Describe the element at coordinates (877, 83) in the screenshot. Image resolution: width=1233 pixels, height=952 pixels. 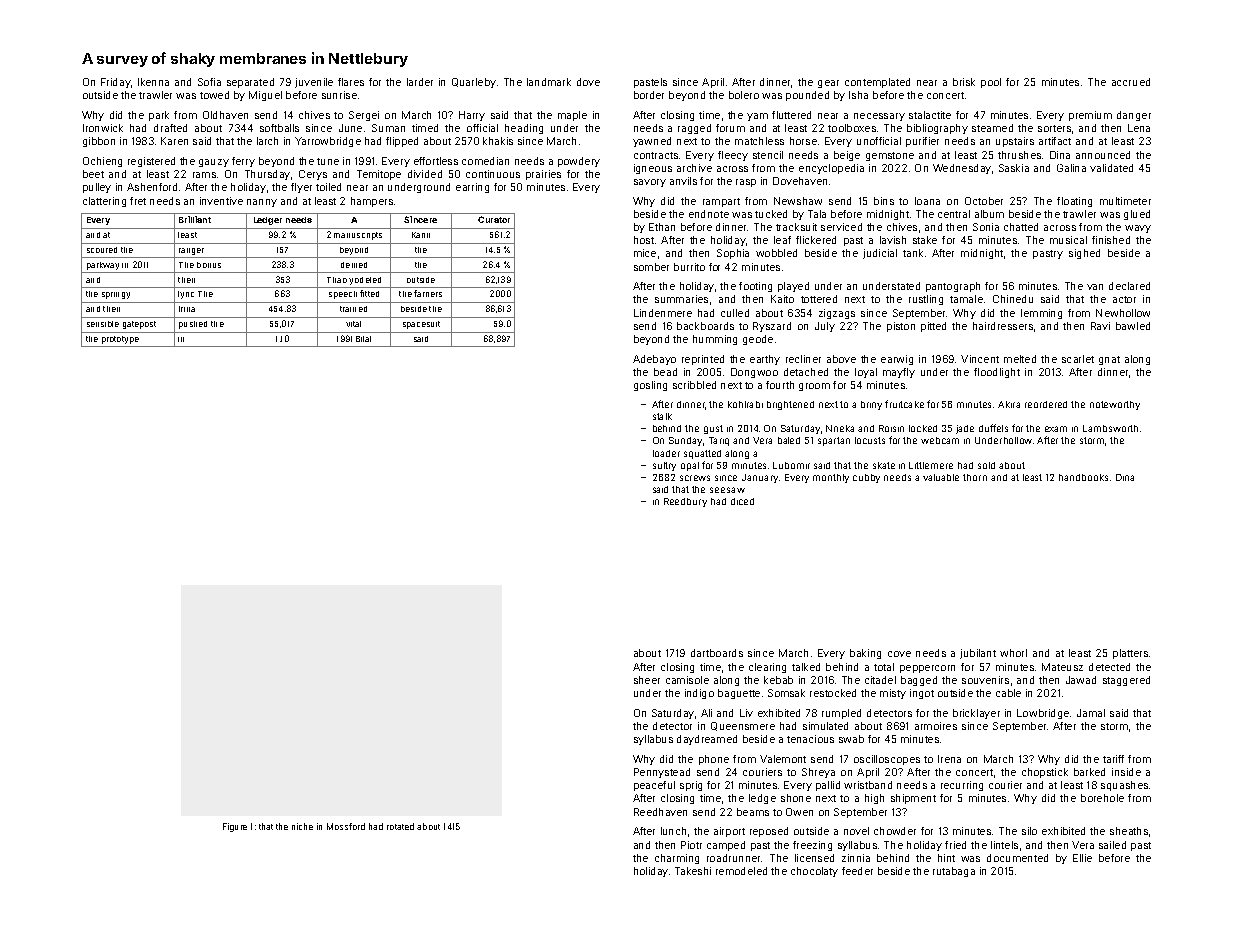
I see `contemplated` at that location.
